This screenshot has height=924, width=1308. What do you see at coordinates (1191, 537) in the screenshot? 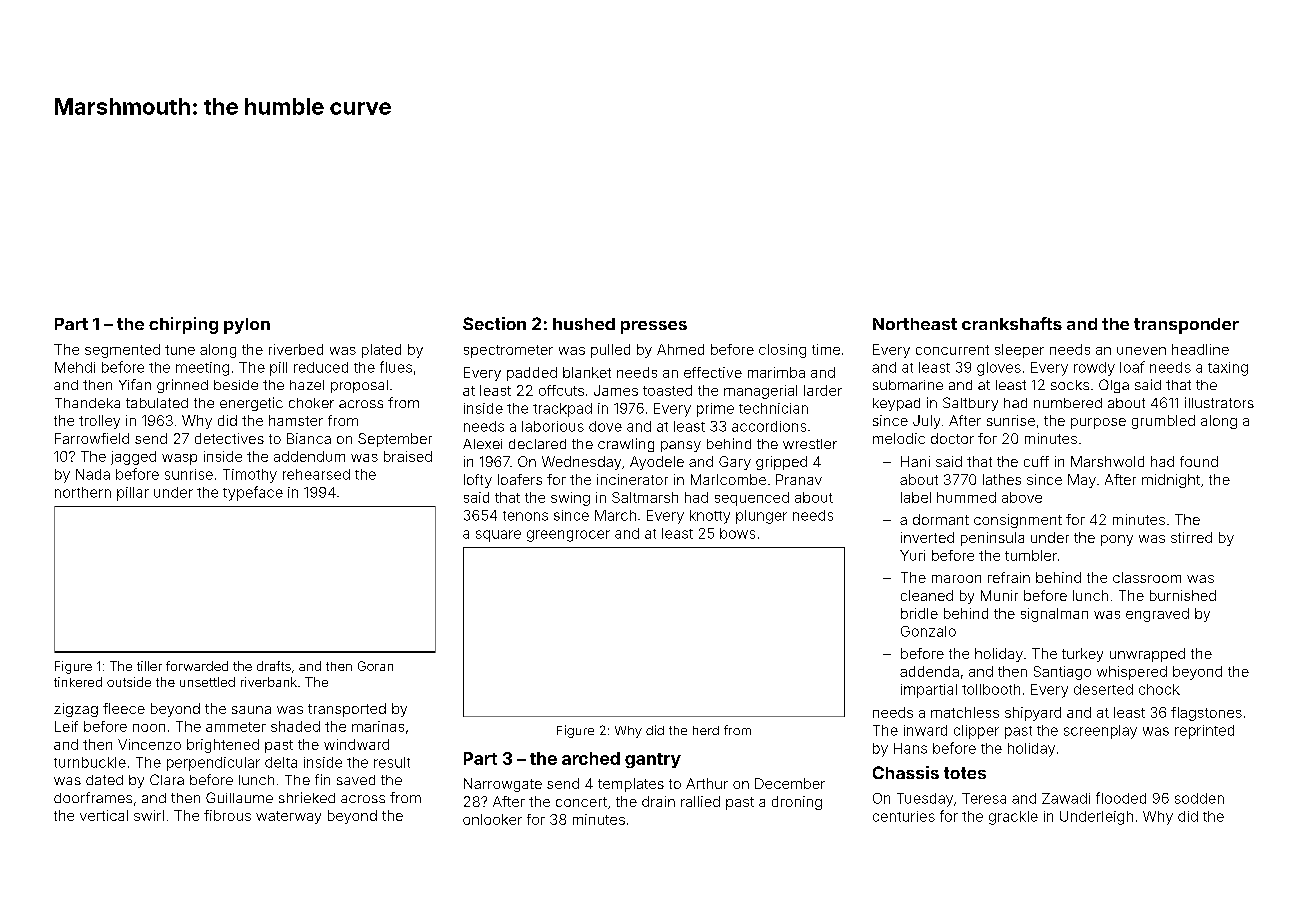
I see `stirred` at bounding box center [1191, 537].
